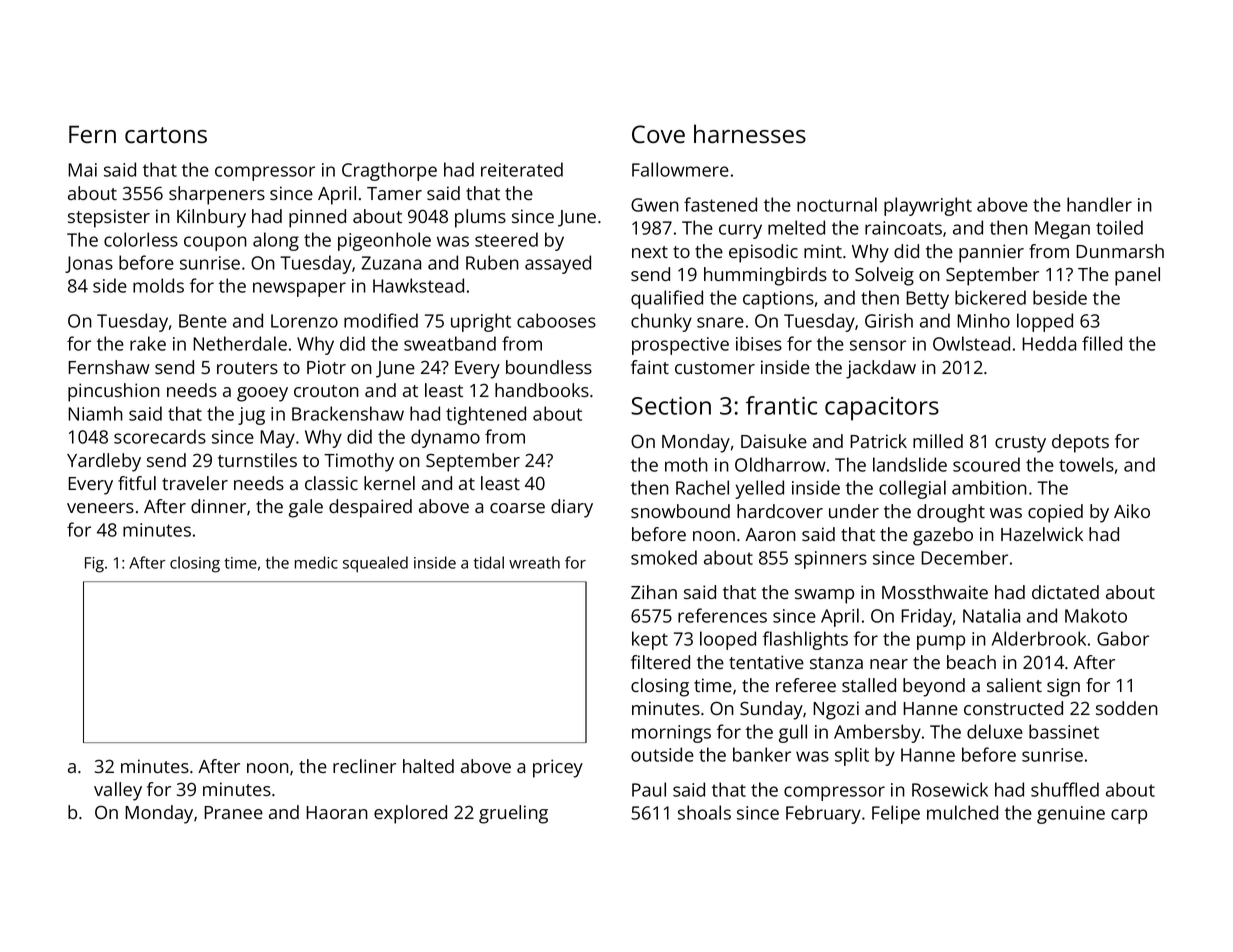 The width and height of the screenshot is (1233, 952). I want to click on rake, so click(148, 343).
